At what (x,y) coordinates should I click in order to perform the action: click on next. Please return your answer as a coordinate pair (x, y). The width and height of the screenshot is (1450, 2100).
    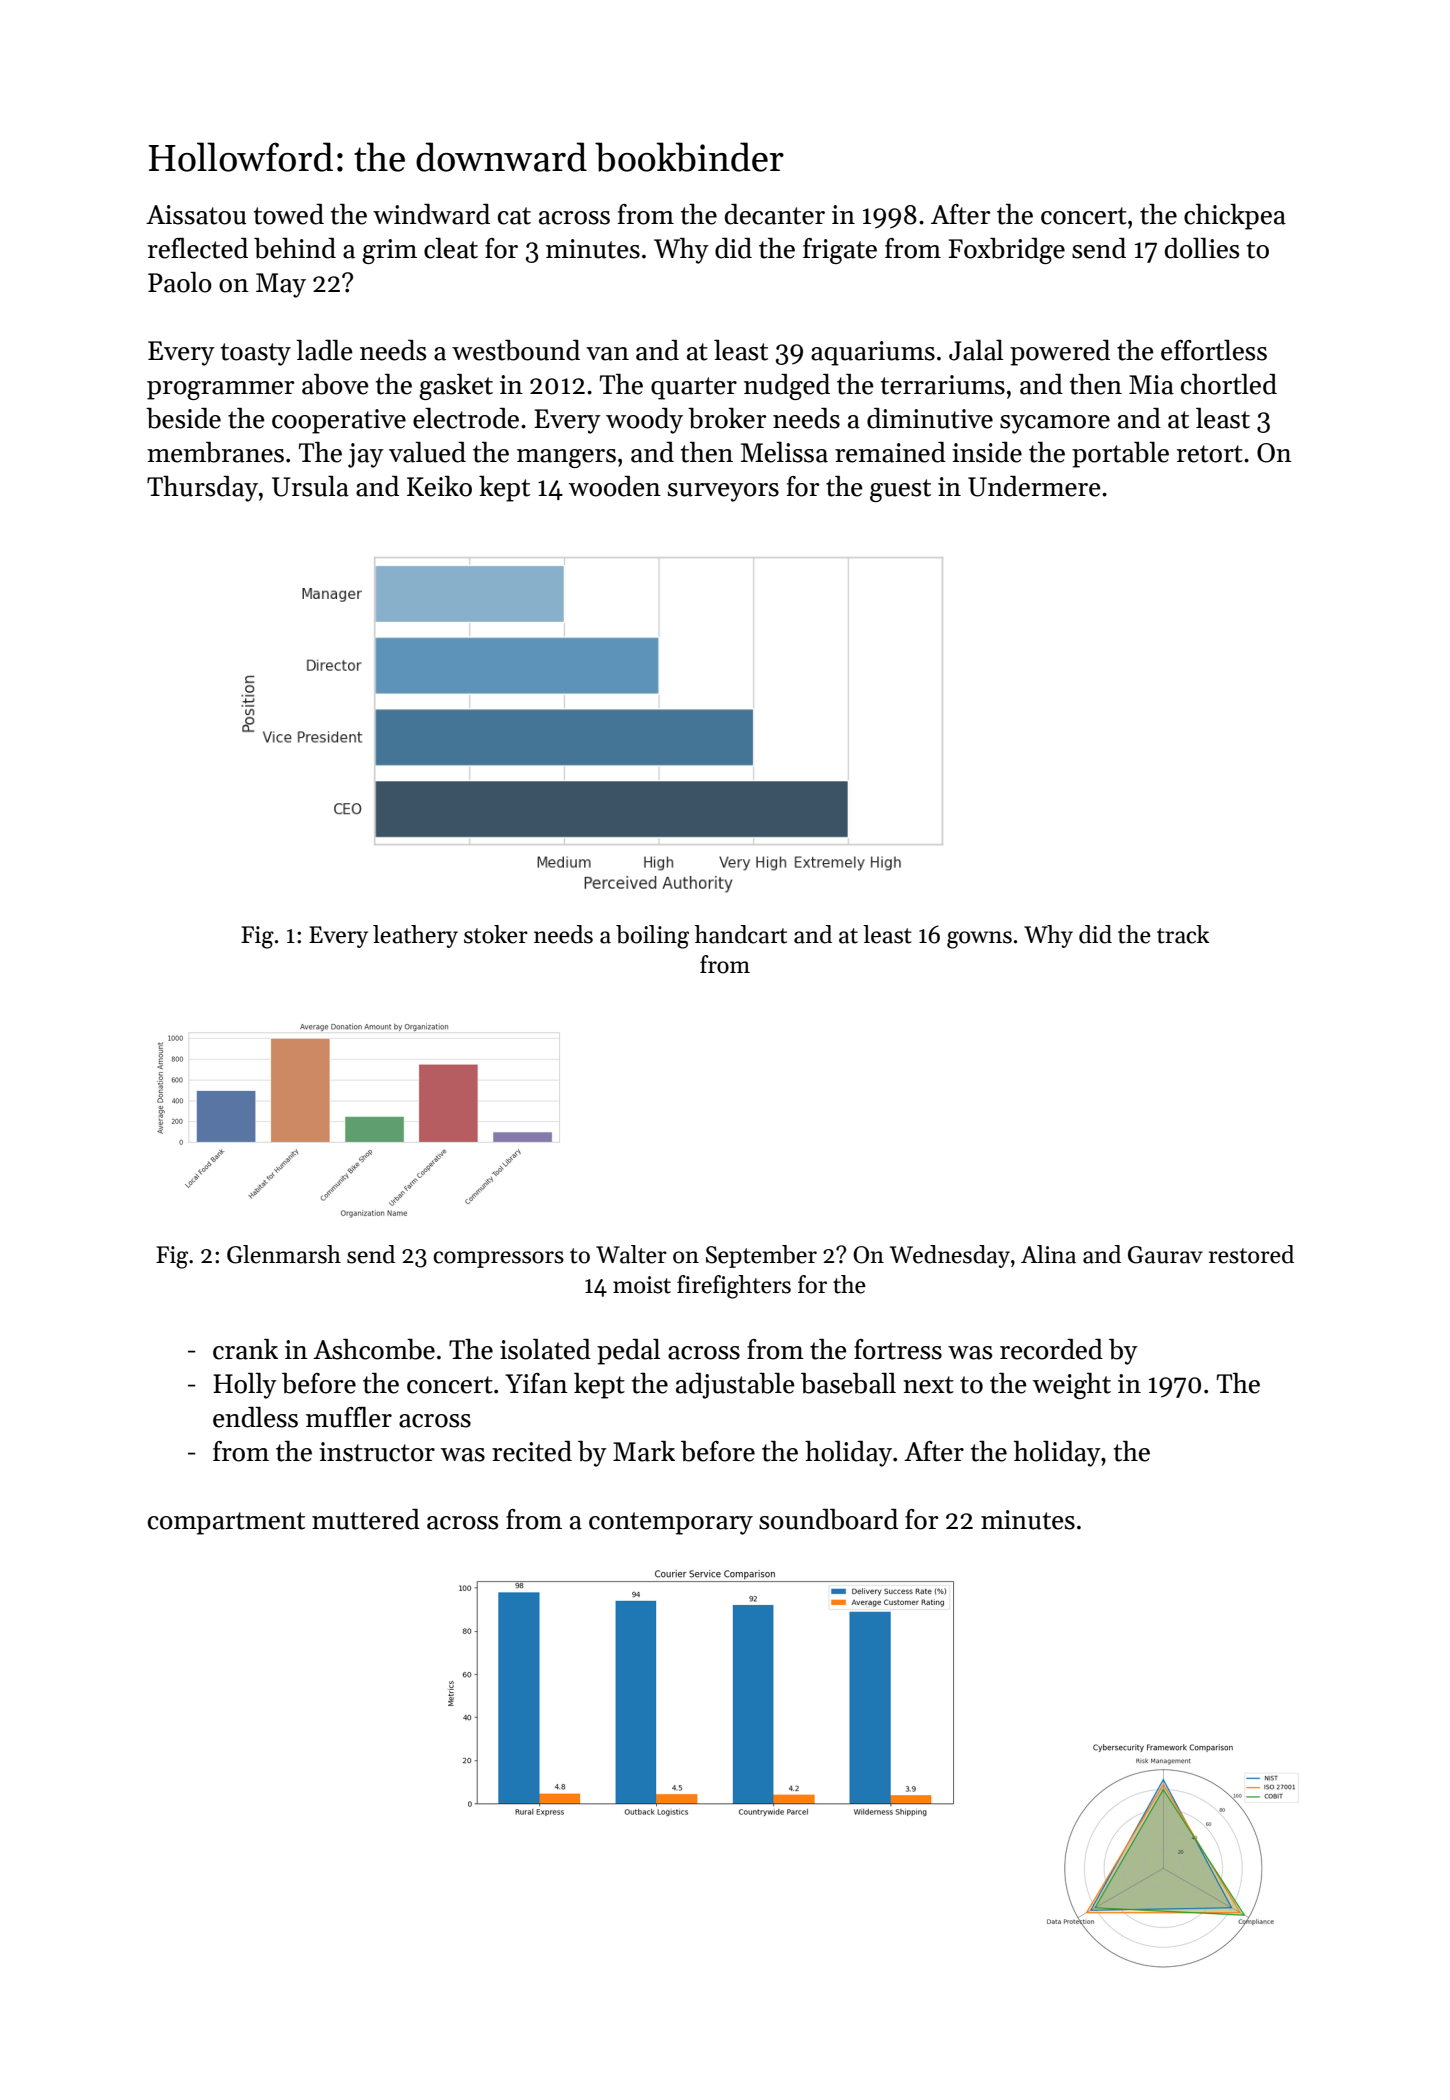
    Looking at the image, I should click on (928, 1385).
